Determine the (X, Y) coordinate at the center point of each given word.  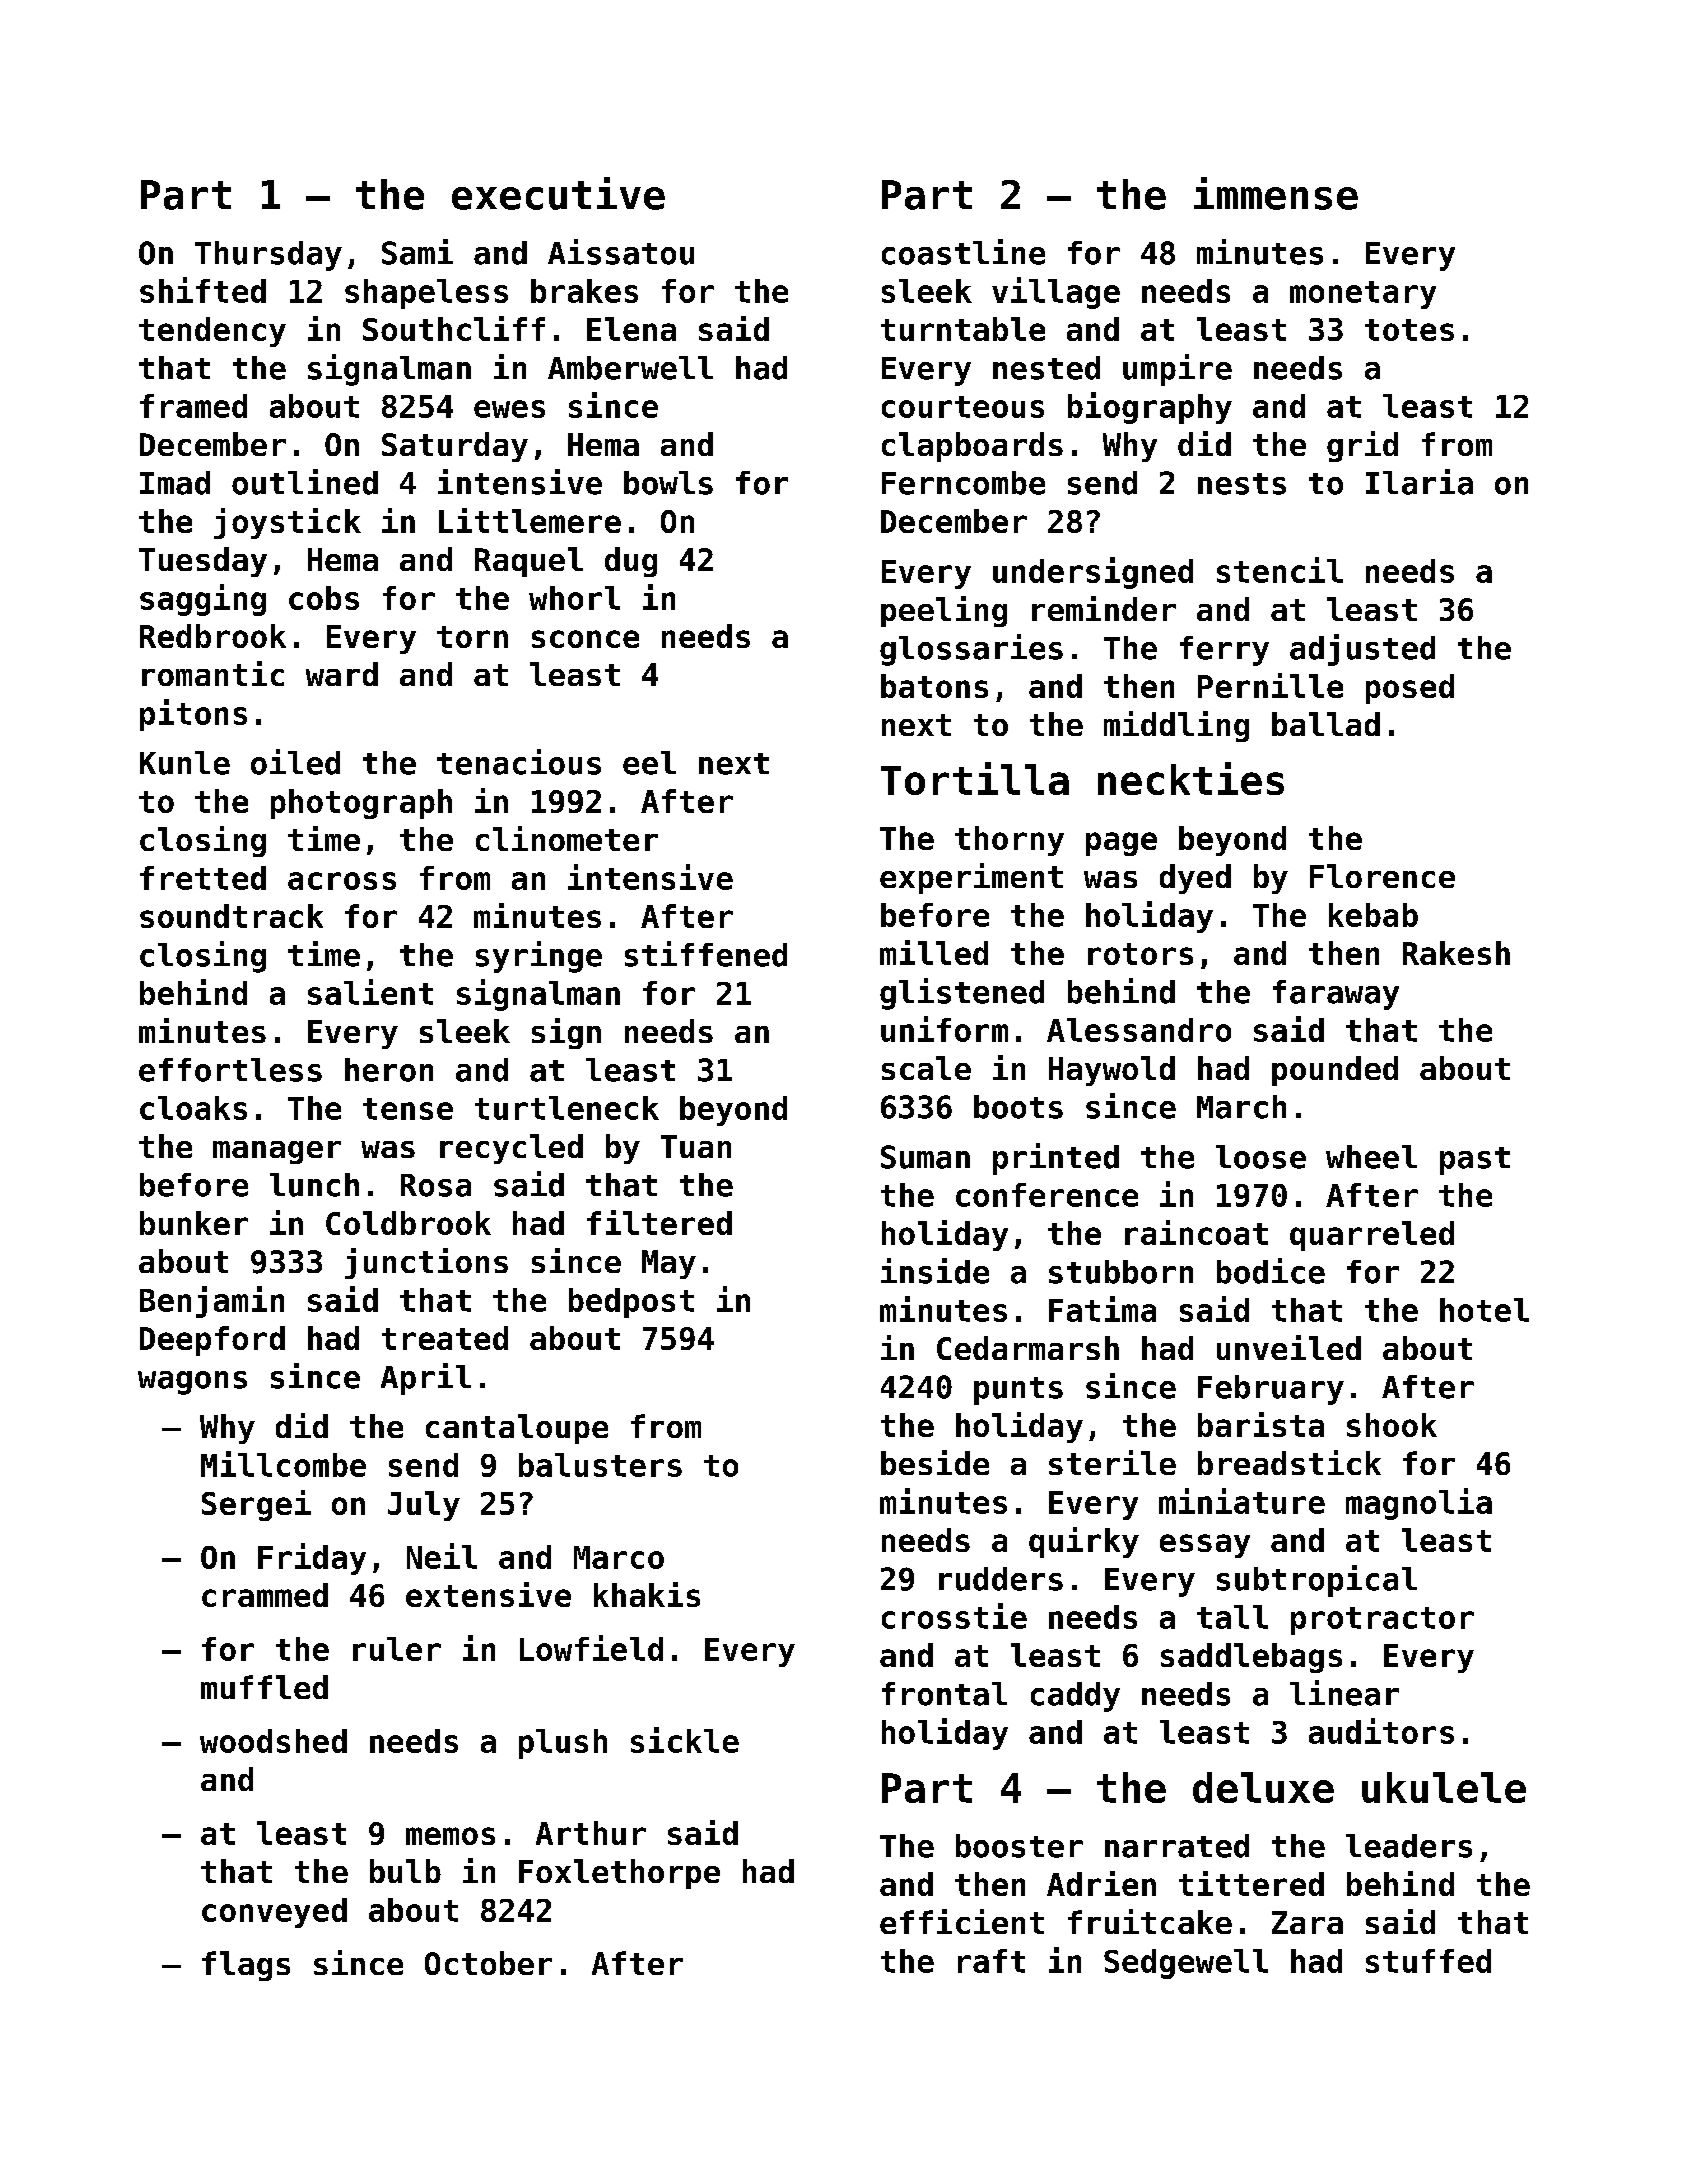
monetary (1363, 295)
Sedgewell (1186, 1964)
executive (558, 193)
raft (991, 1961)
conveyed (274, 1913)
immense (1276, 193)
